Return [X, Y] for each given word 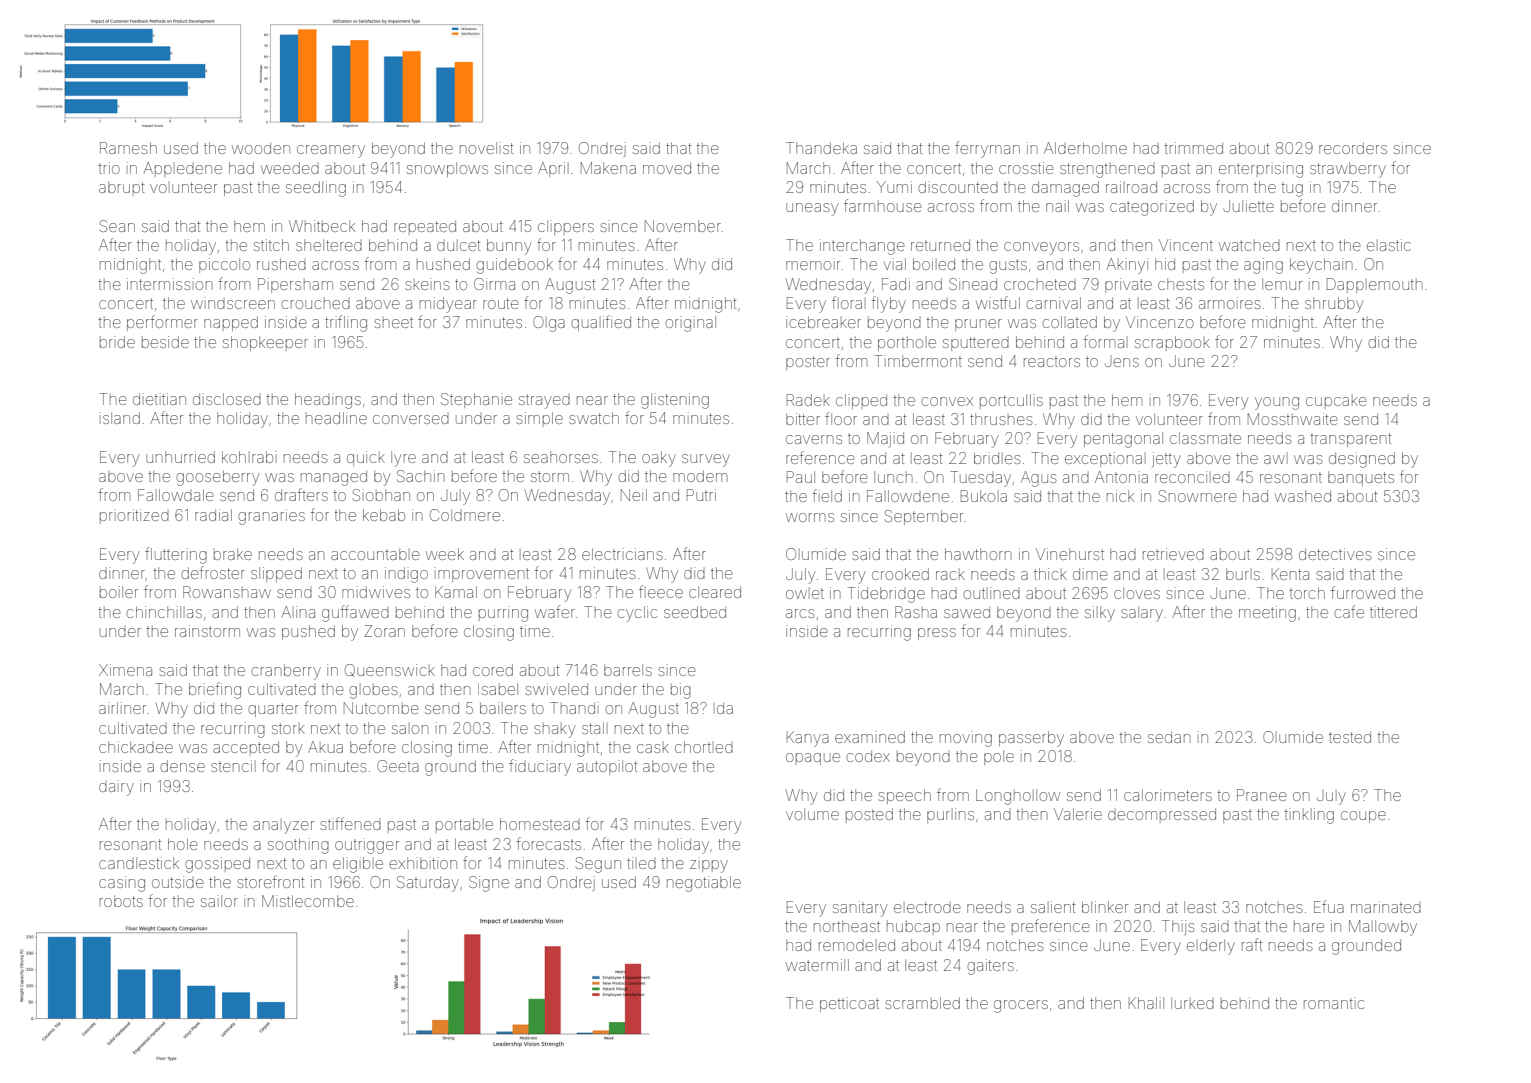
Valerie [1078, 814]
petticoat [849, 1004]
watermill [817, 965]
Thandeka [821, 148]
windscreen [233, 303]
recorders [1353, 148]
